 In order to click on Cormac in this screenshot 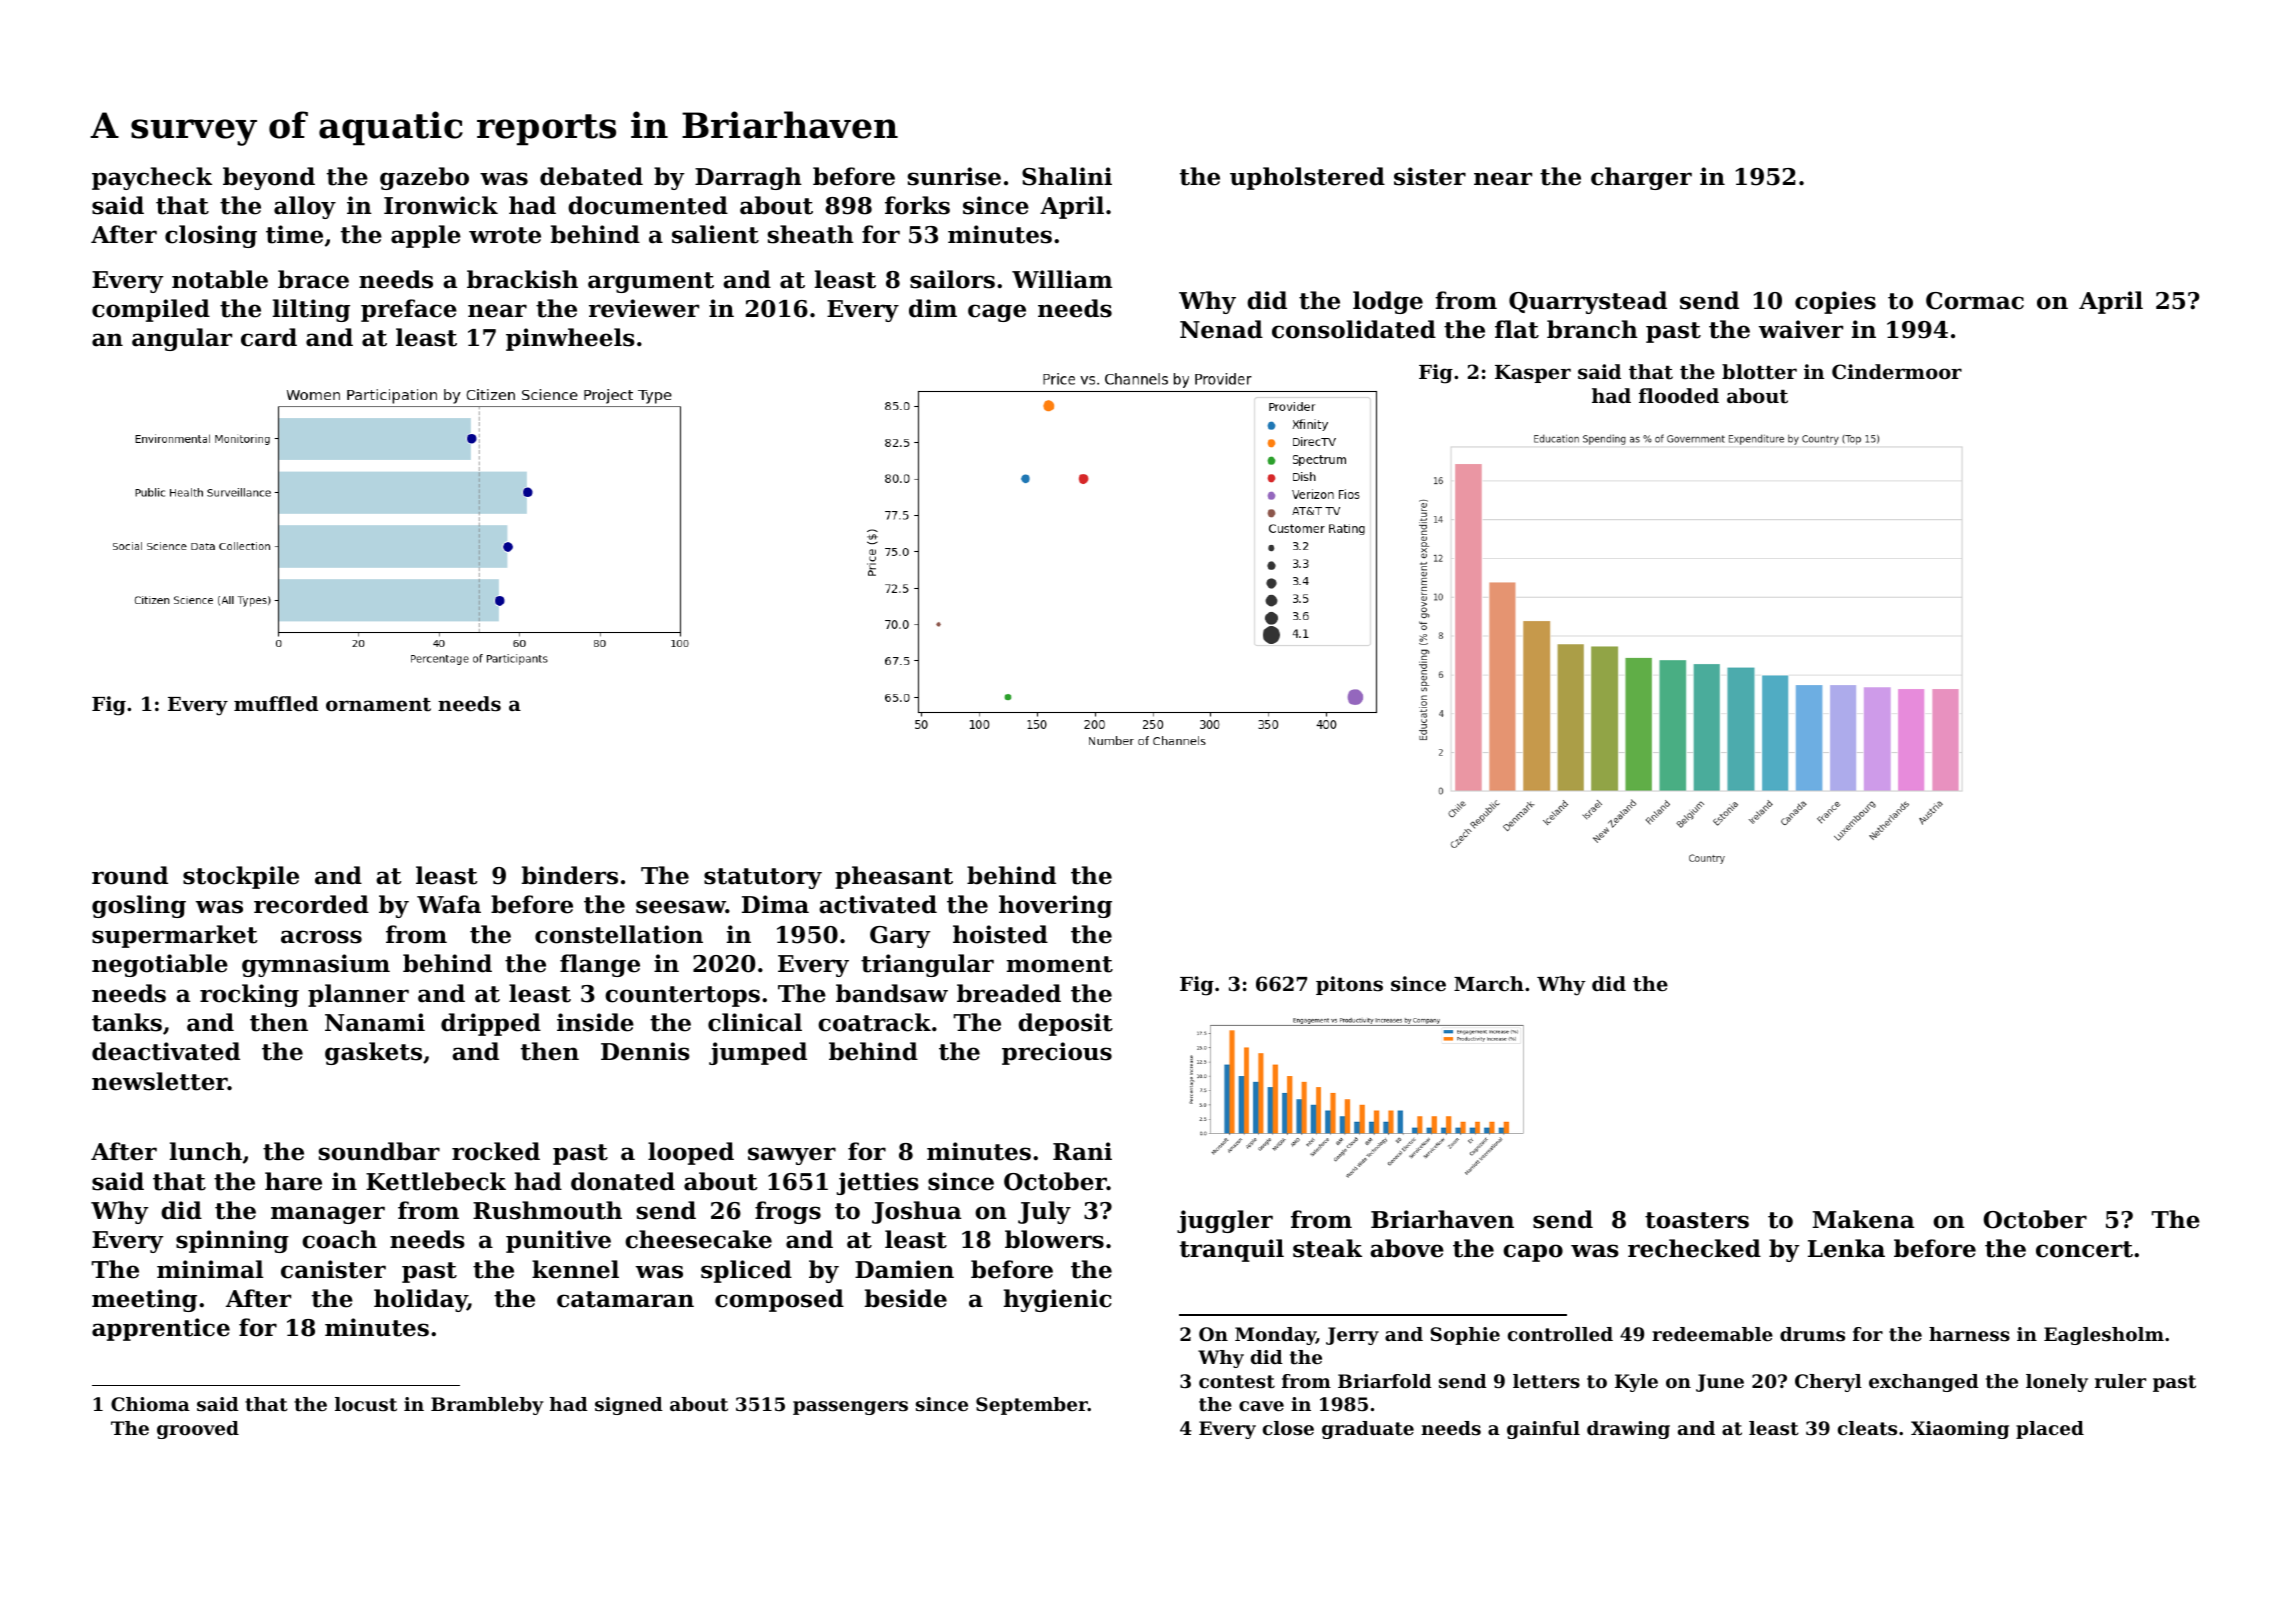, I will do `click(1975, 301)`.
